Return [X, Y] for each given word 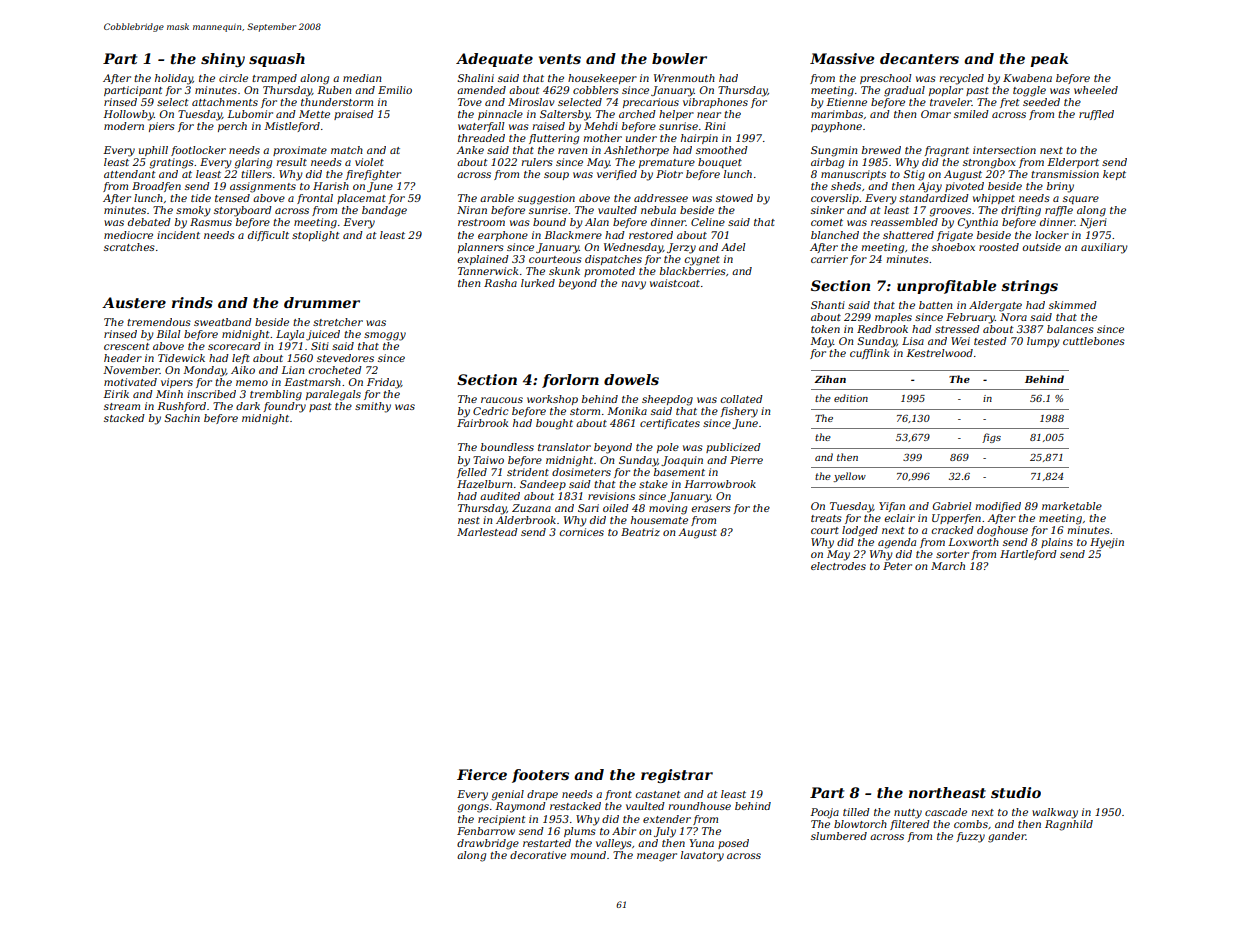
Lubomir [250, 114]
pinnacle [500, 115]
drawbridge [488, 844]
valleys [614, 844]
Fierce [482, 774]
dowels [631, 379]
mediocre [128, 235]
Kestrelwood [939, 353]
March [948, 566]
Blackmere [573, 235]
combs [971, 824]
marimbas [837, 114]
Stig [914, 175]
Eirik [116, 394]
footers [540, 776]
